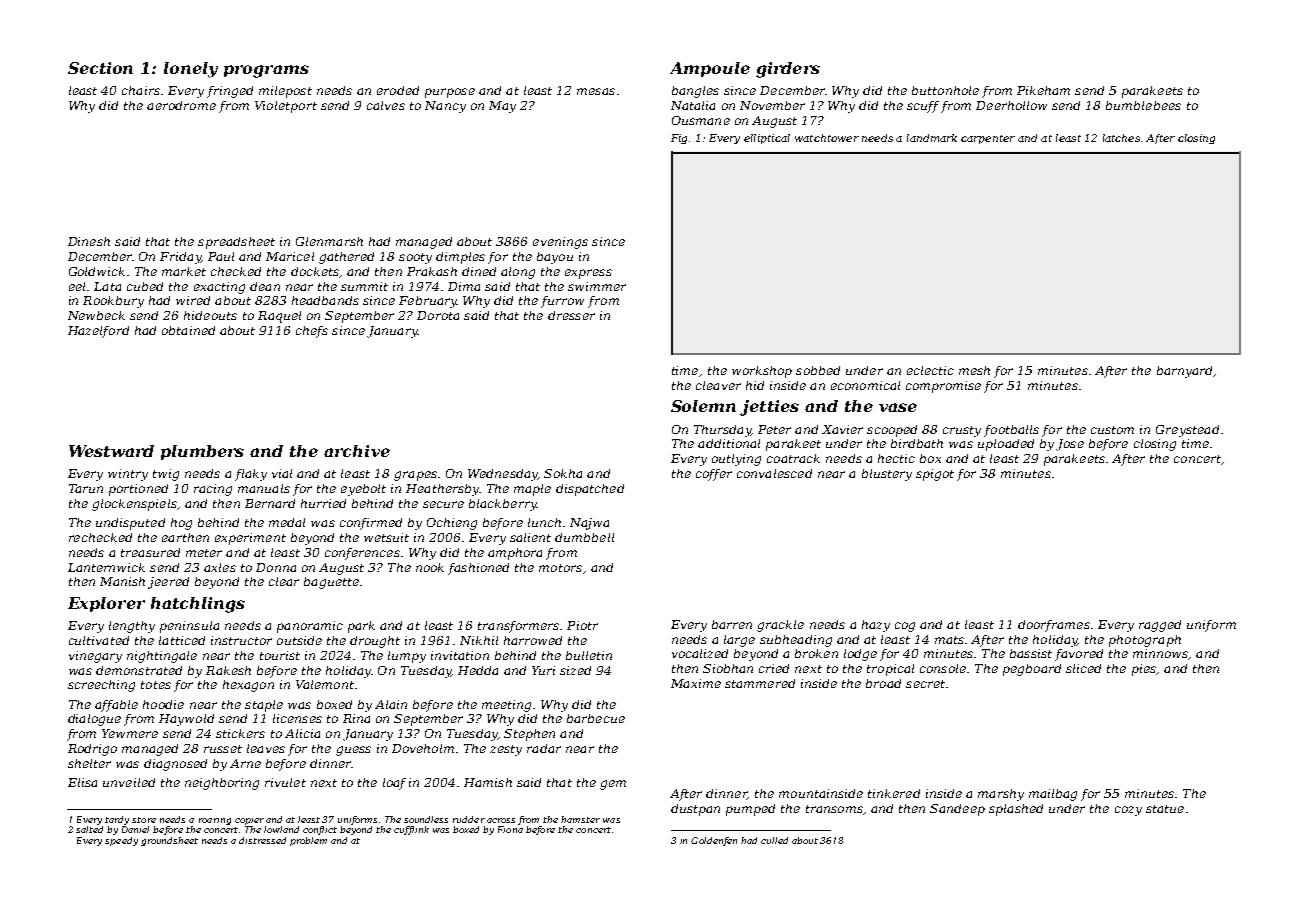  What do you see at coordinates (1143, 105) in the image?
I see `bumblebees` at bounding box center [1143, 105].
